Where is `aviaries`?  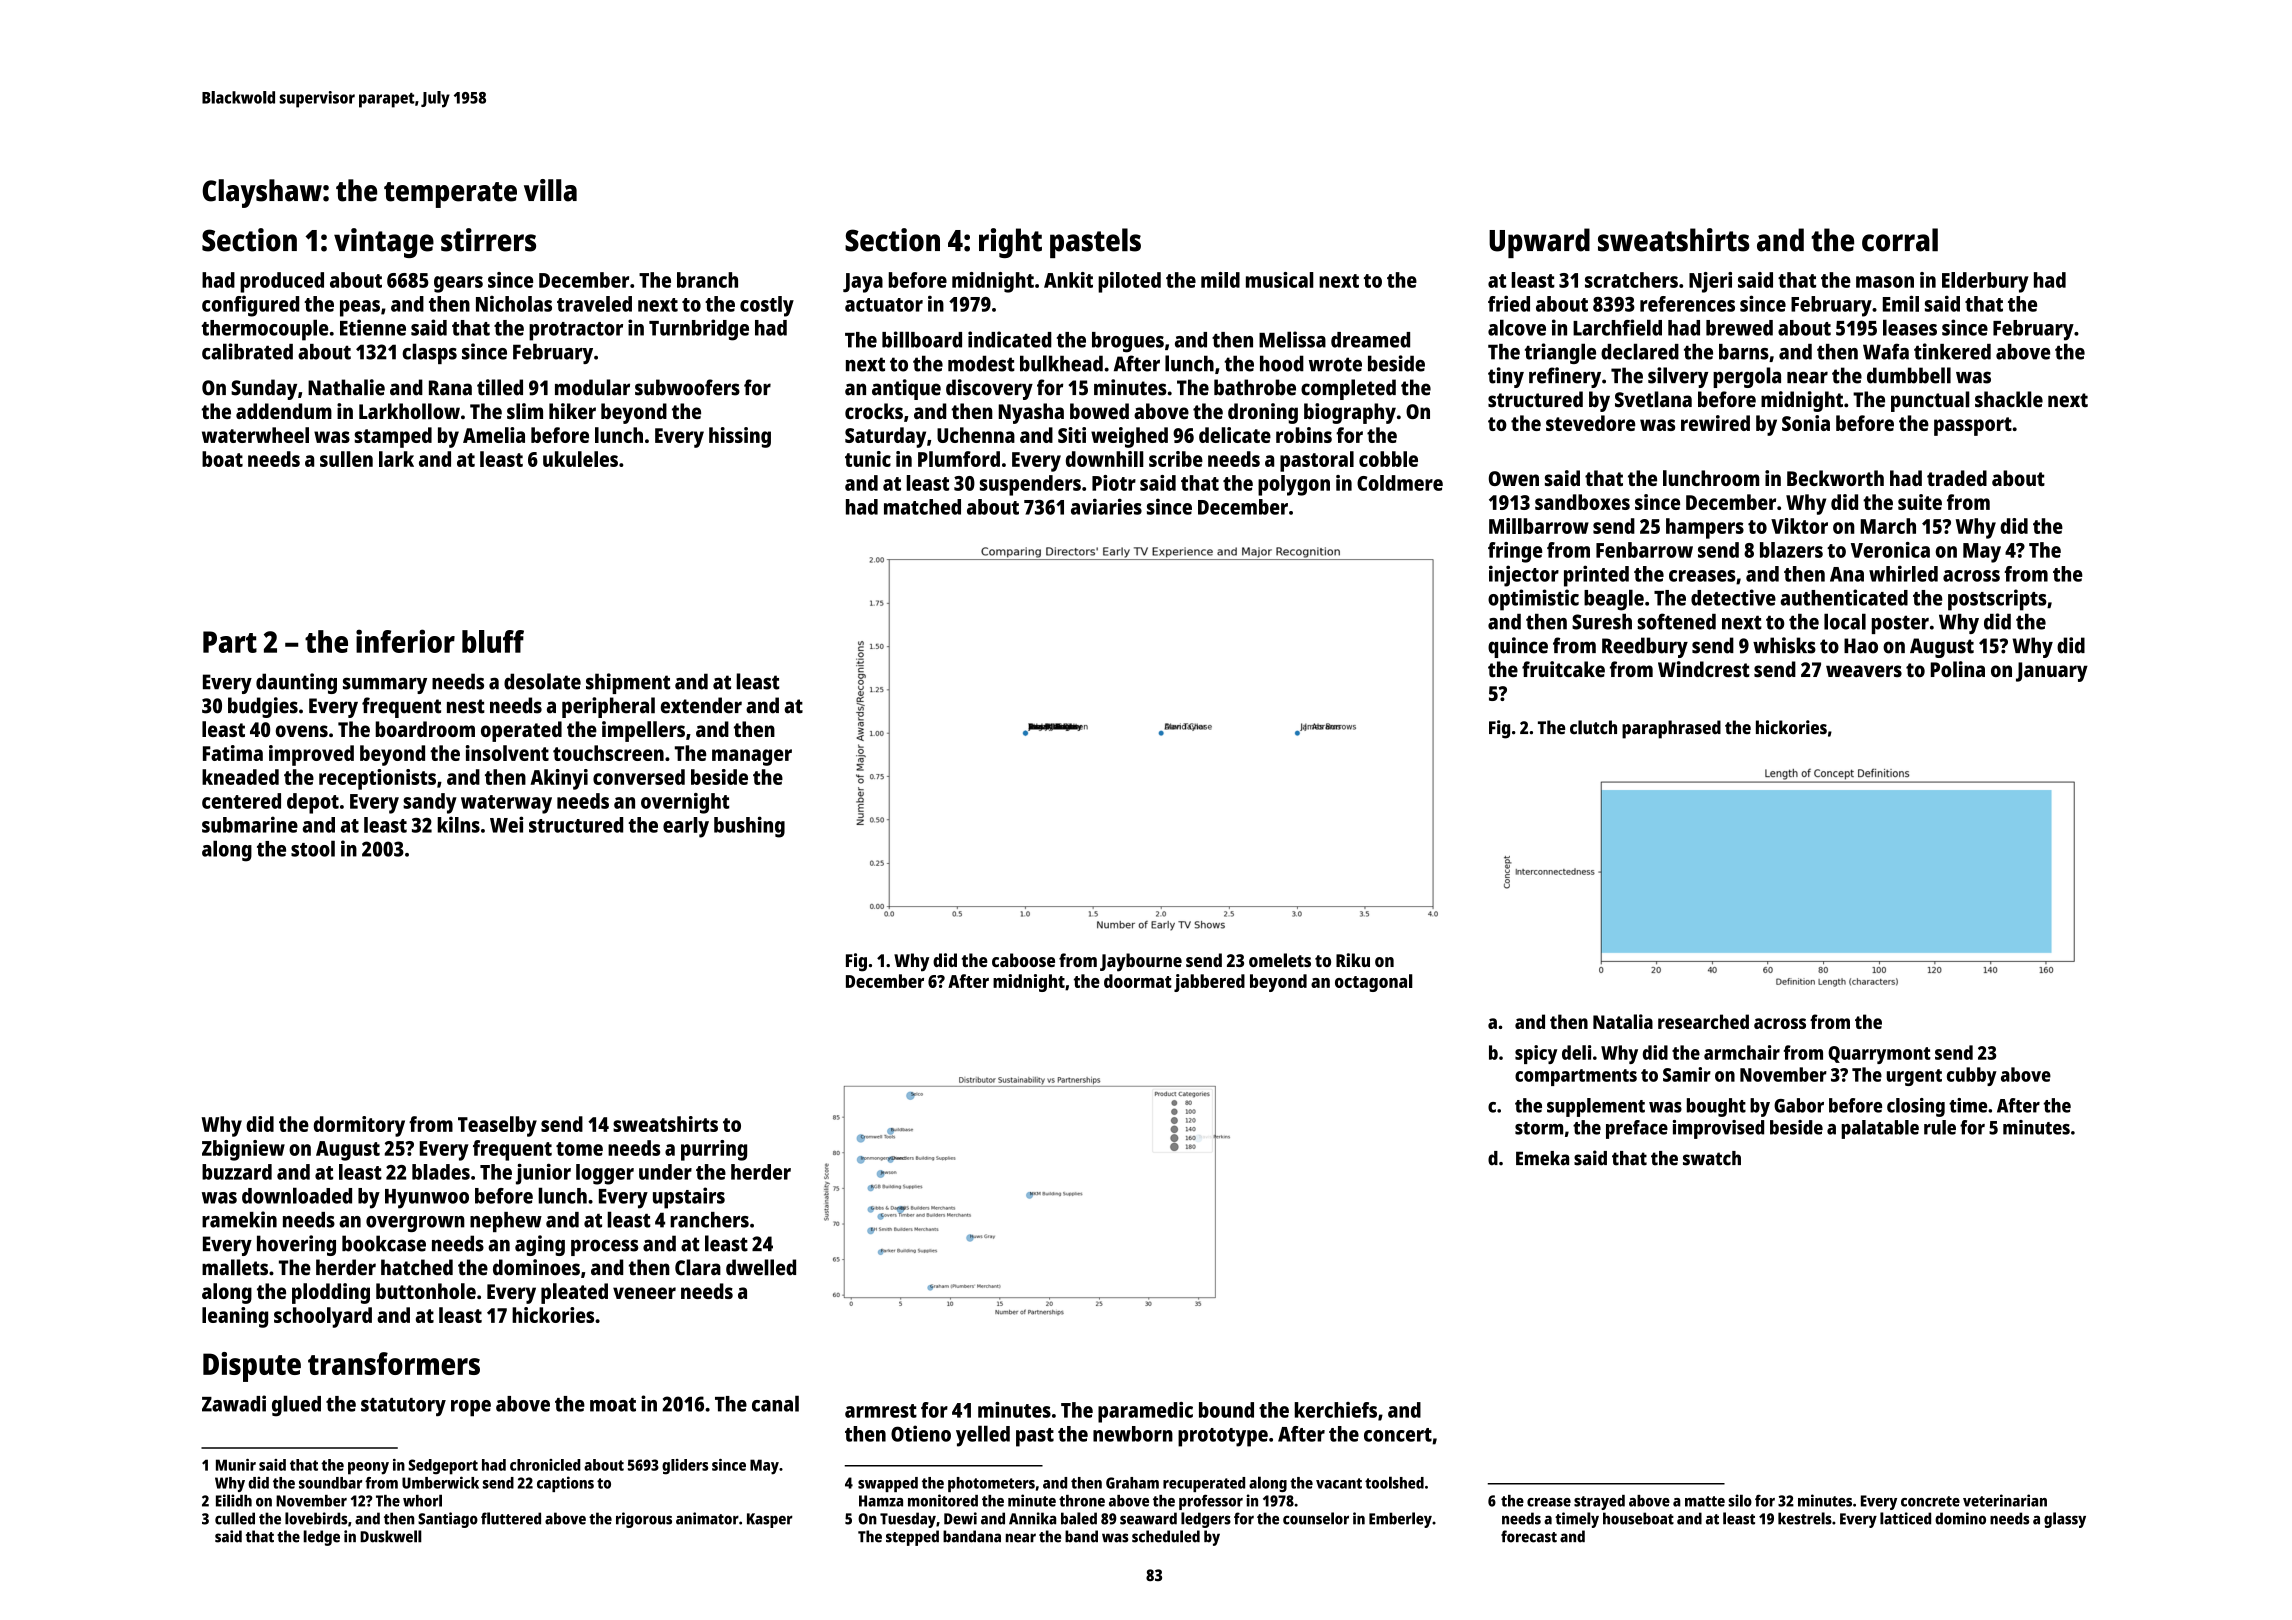
aviaries is located at coordinates (1106, 506).
